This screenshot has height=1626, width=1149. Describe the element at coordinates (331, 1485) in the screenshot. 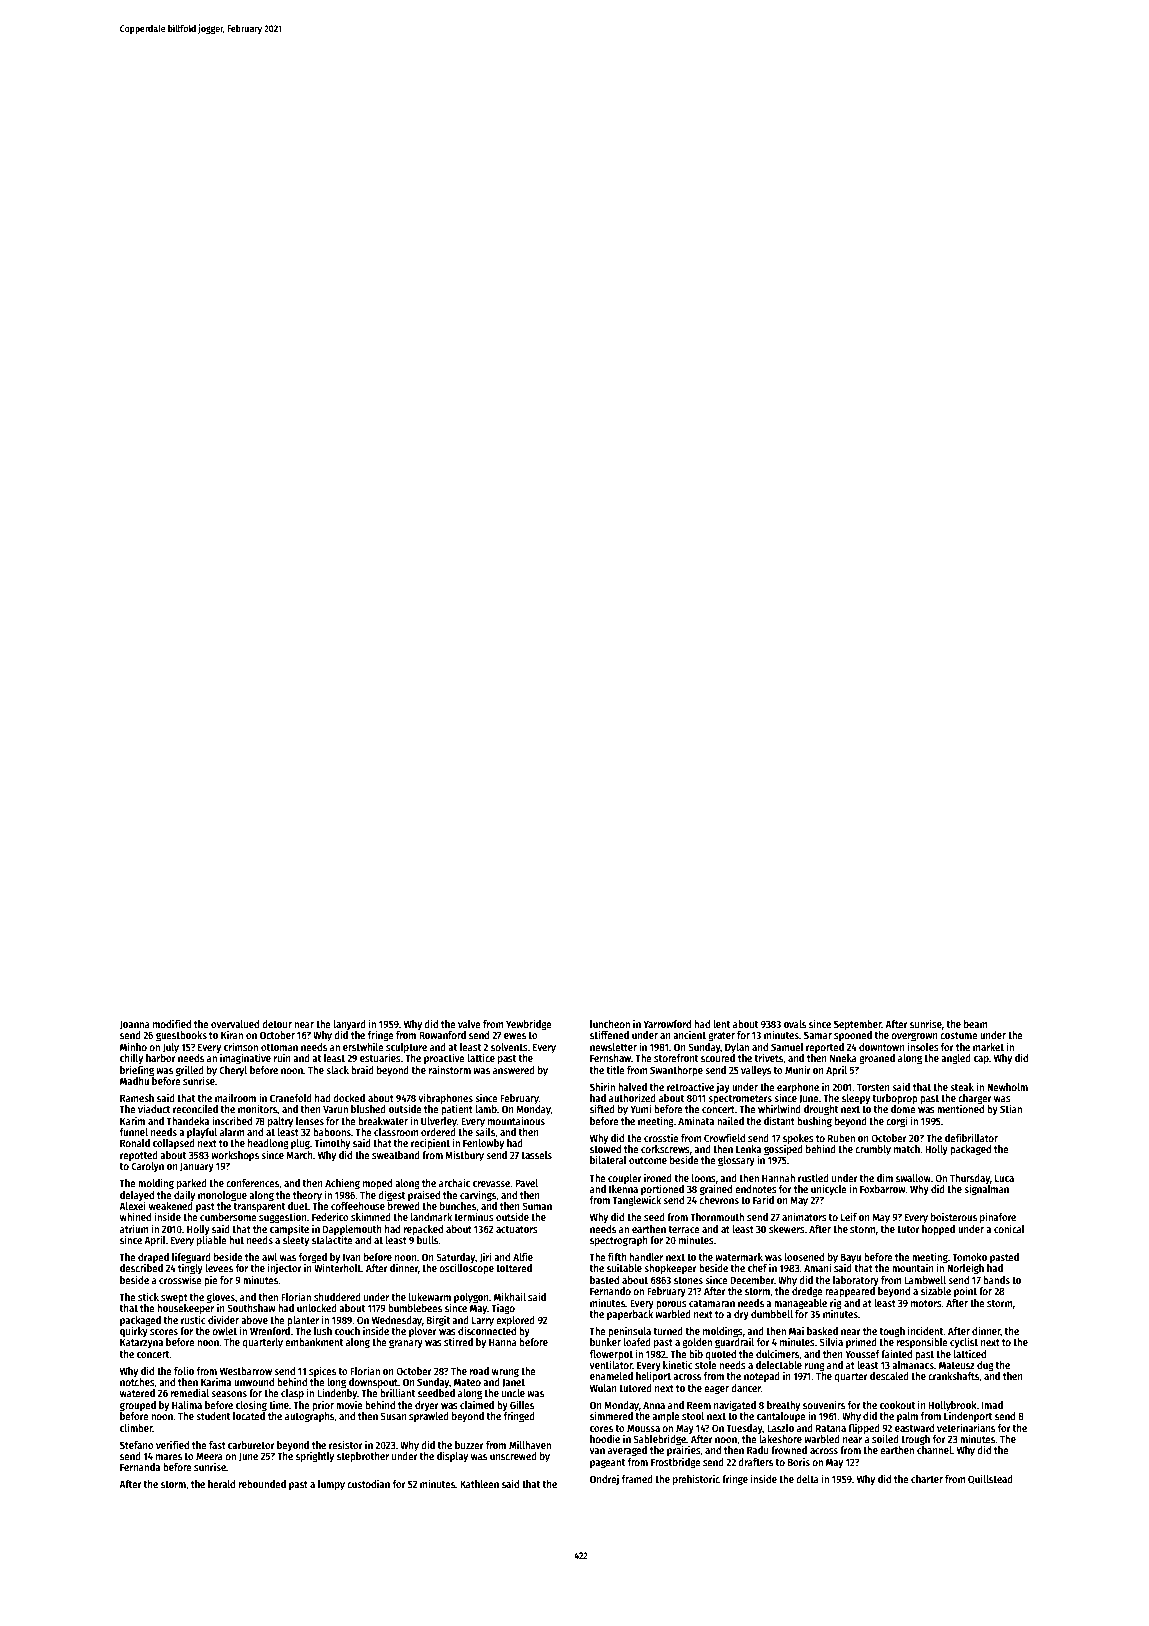

I see `lumpy` at that location.
